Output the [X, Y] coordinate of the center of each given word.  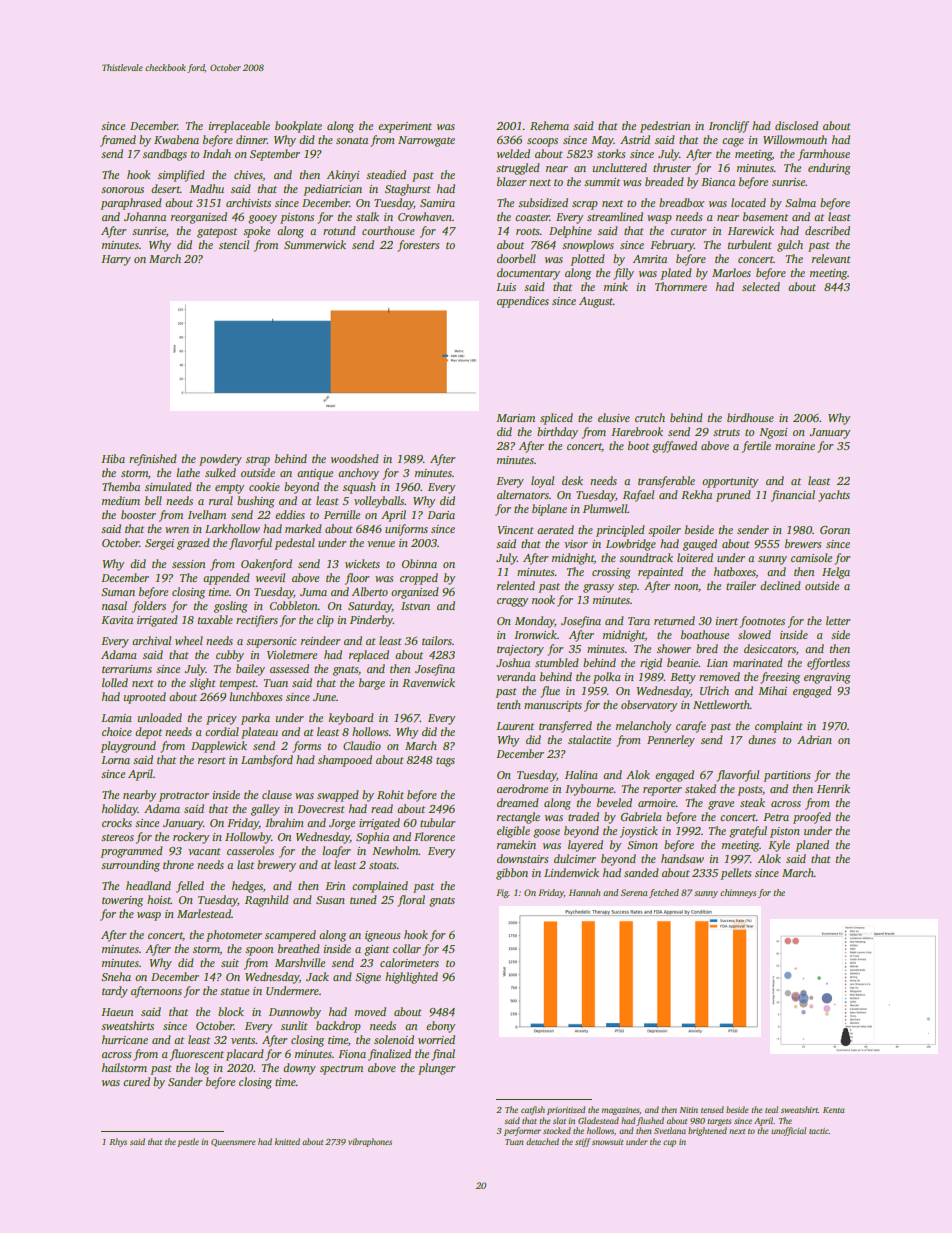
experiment [405, 127]
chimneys [738, 893]
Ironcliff [729, 127]
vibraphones [370, 1142]
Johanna [145, 216]
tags [445, 762]
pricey [221, 719]
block [231, 1011]
